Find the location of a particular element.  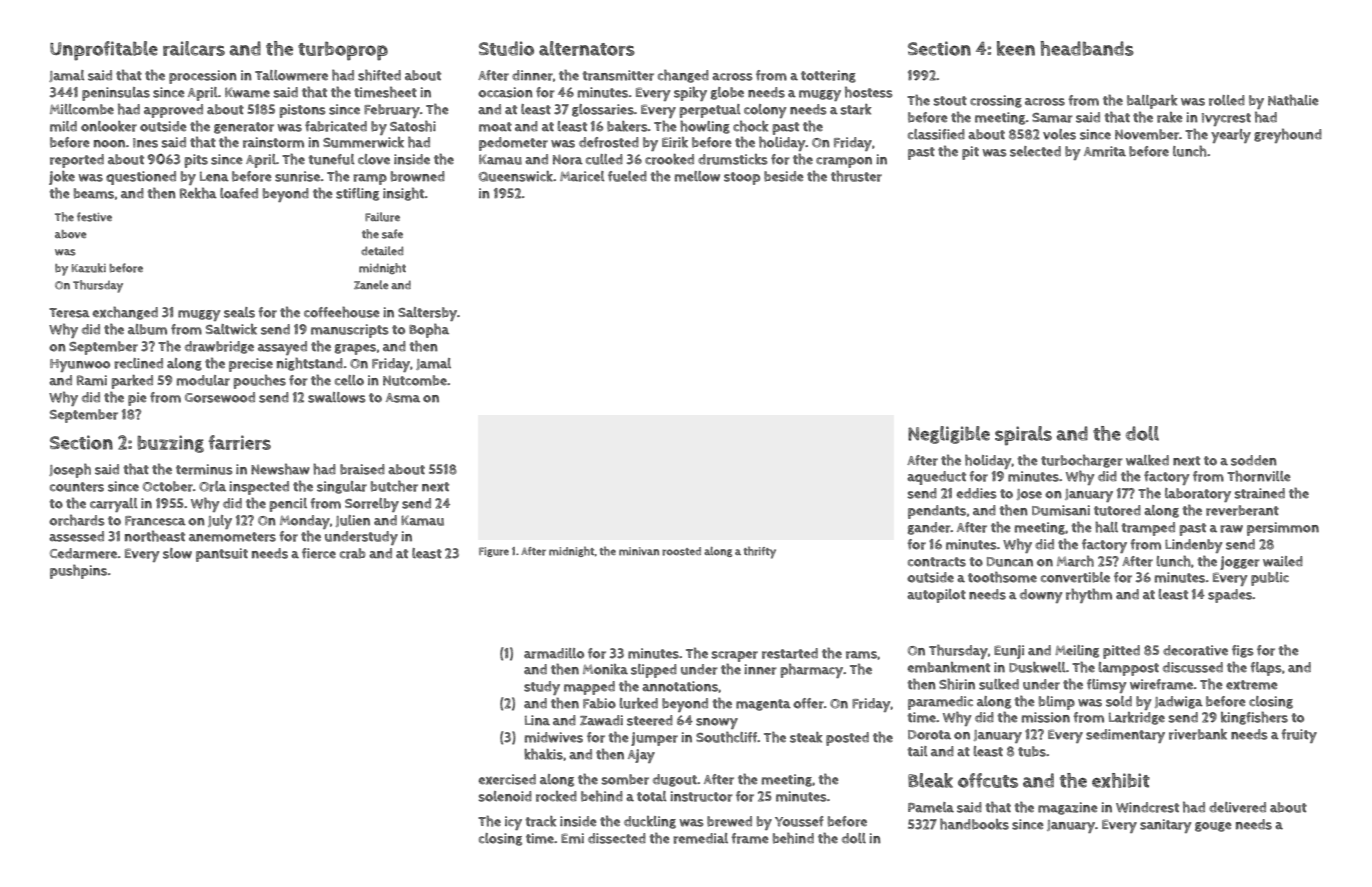

Nathalie is located at coordinates (1293, 100).
